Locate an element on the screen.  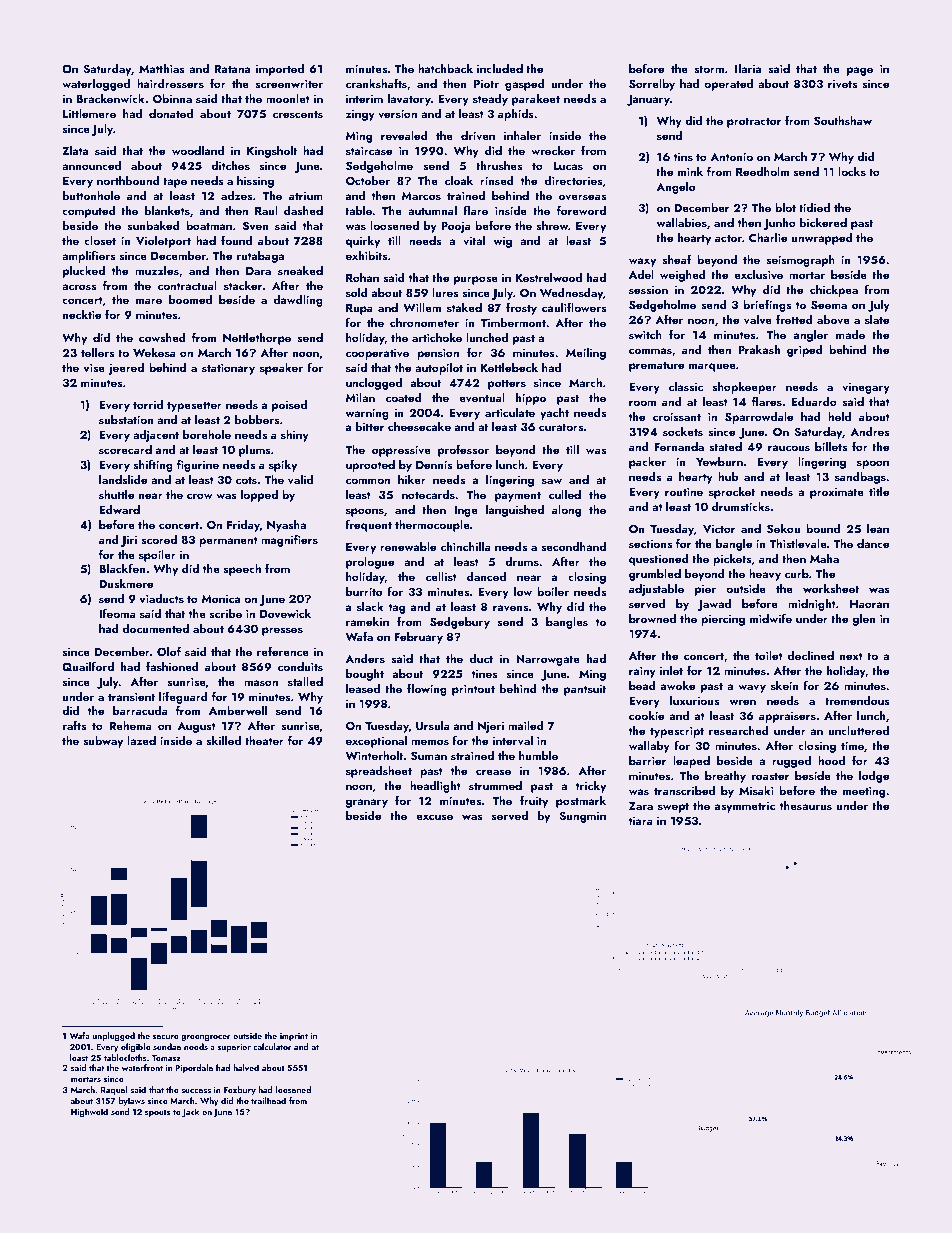
secure is located at coordinates (166, 1037).
